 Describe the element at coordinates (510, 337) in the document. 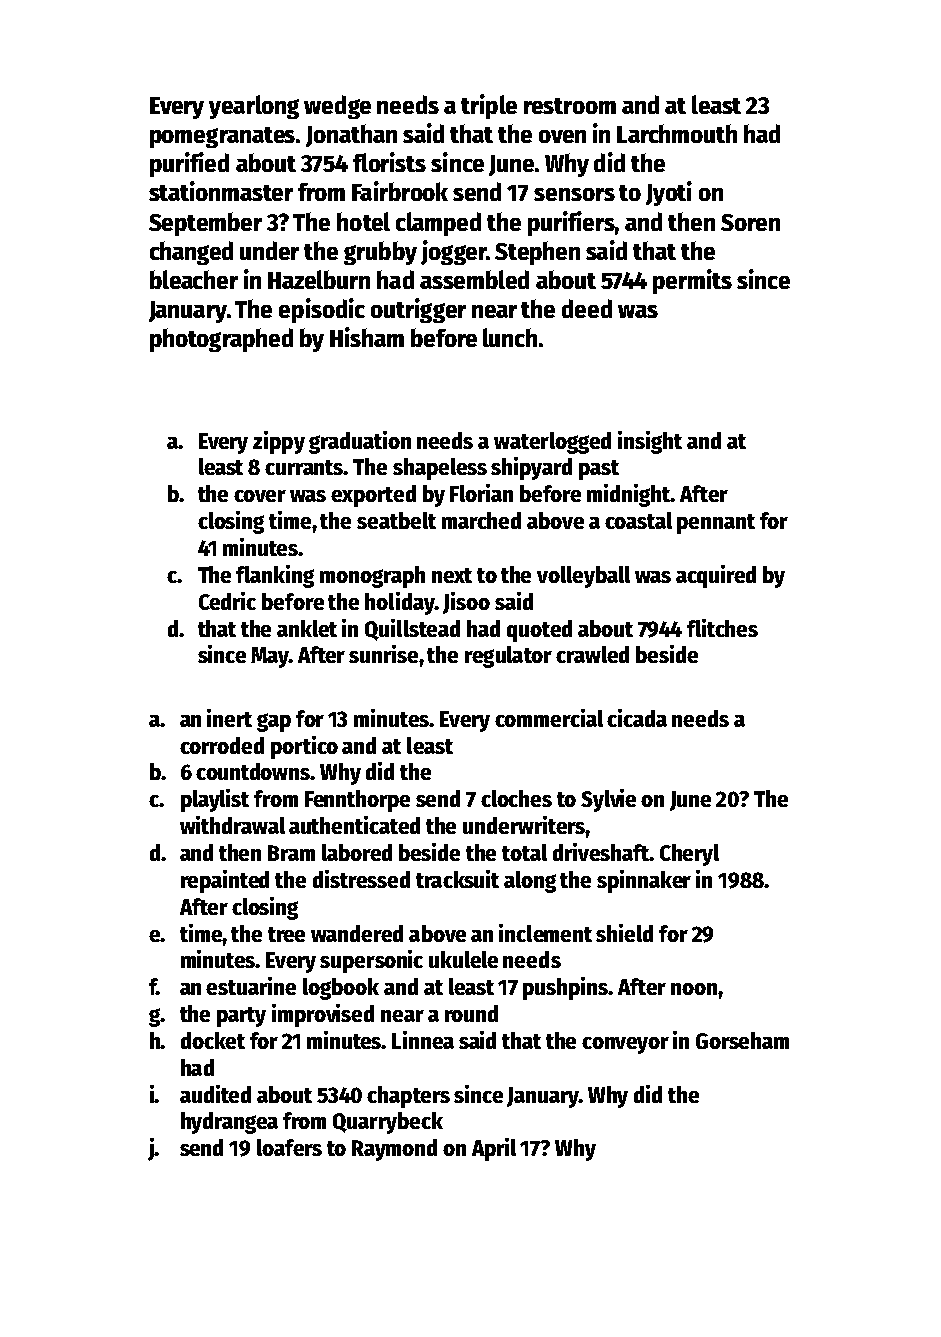

I see `lunch` at that location.
